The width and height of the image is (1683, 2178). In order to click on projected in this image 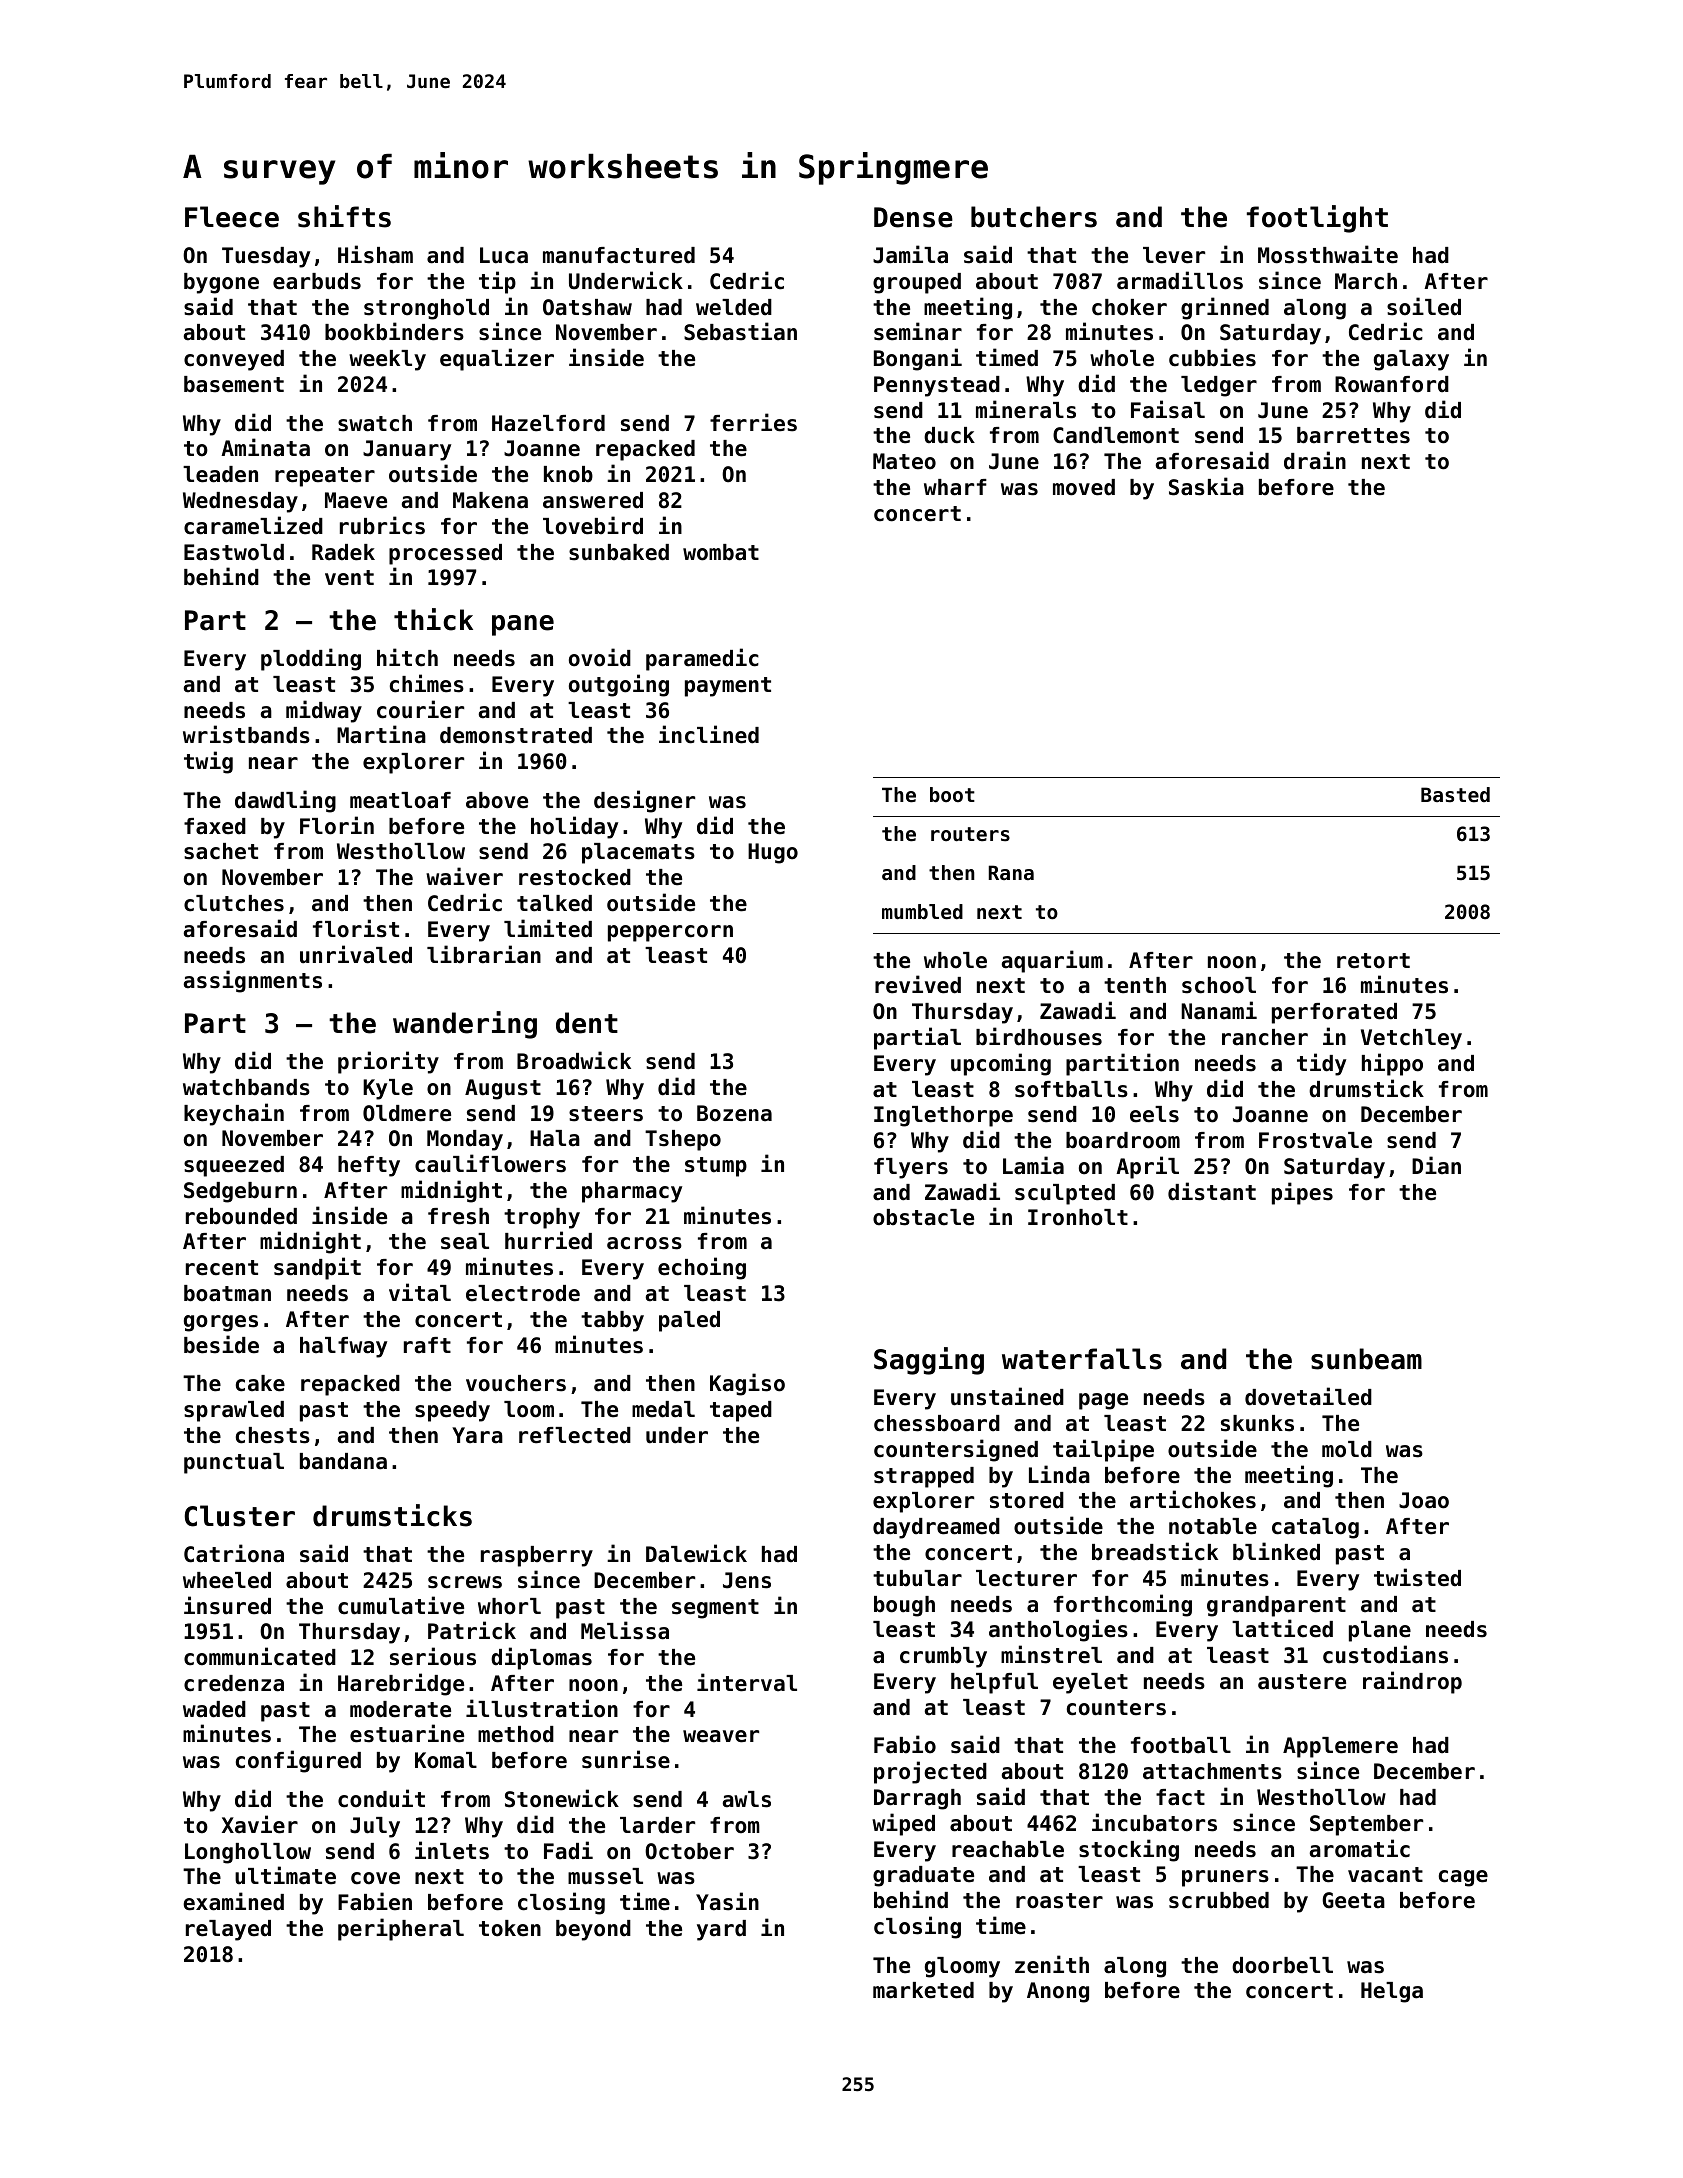, I will do `click(930, 1772)`.
